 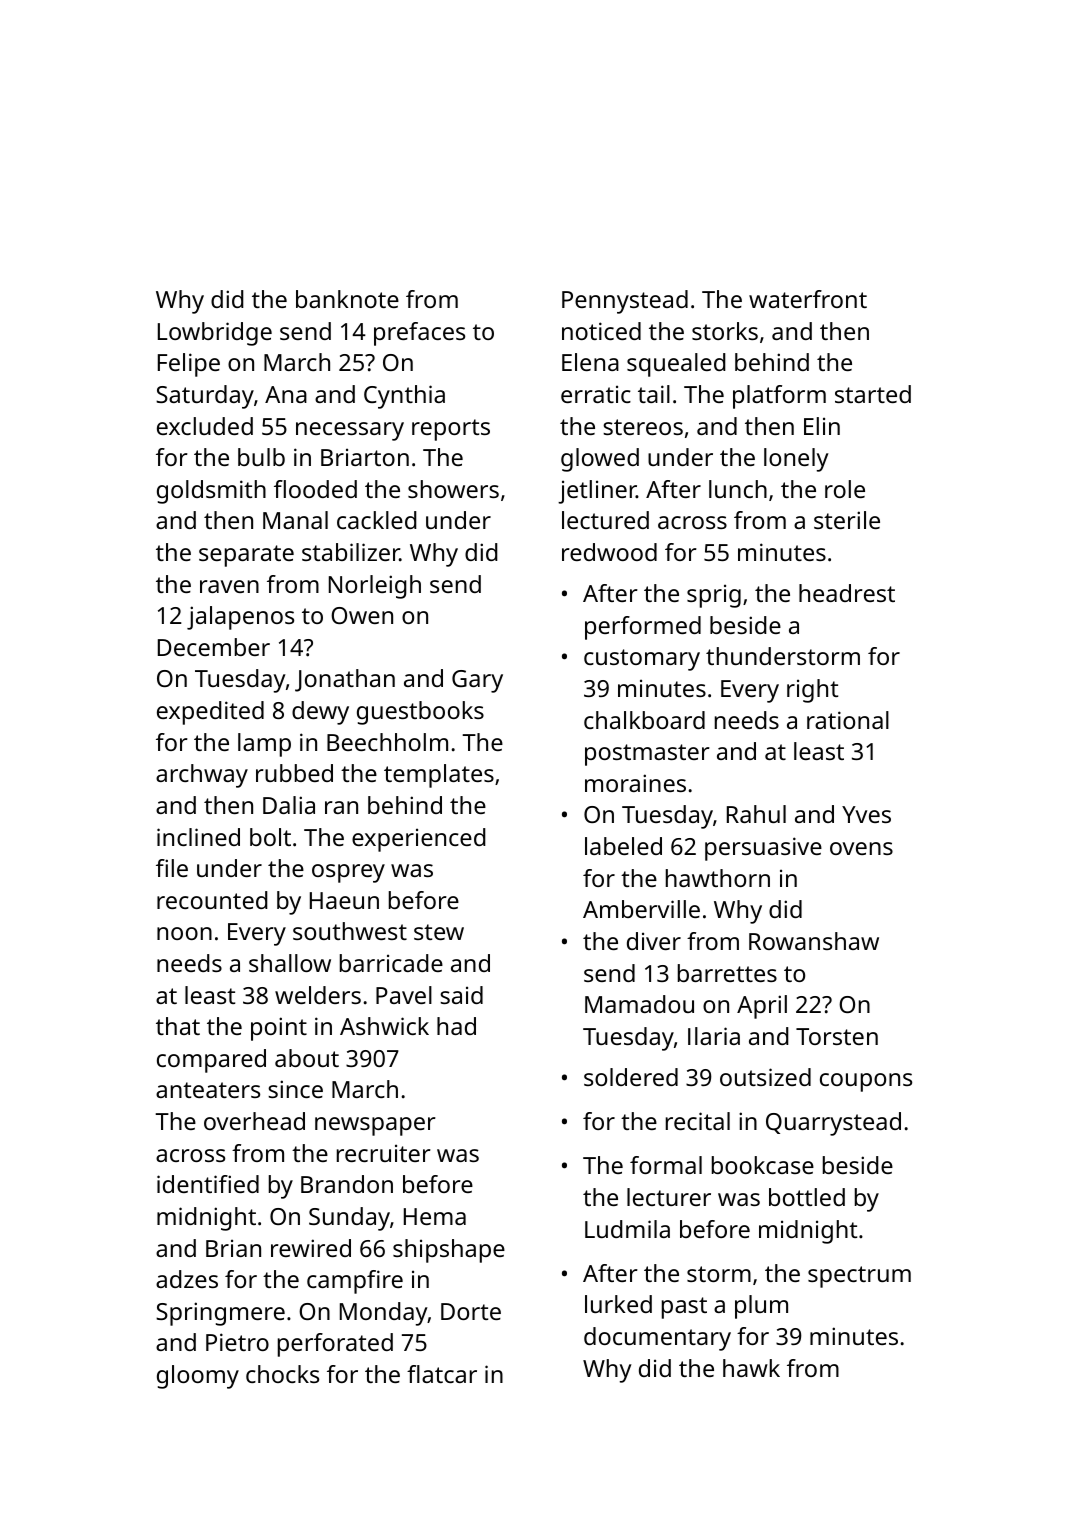 I want to click on hawk, so click(x=751, y=1368).
